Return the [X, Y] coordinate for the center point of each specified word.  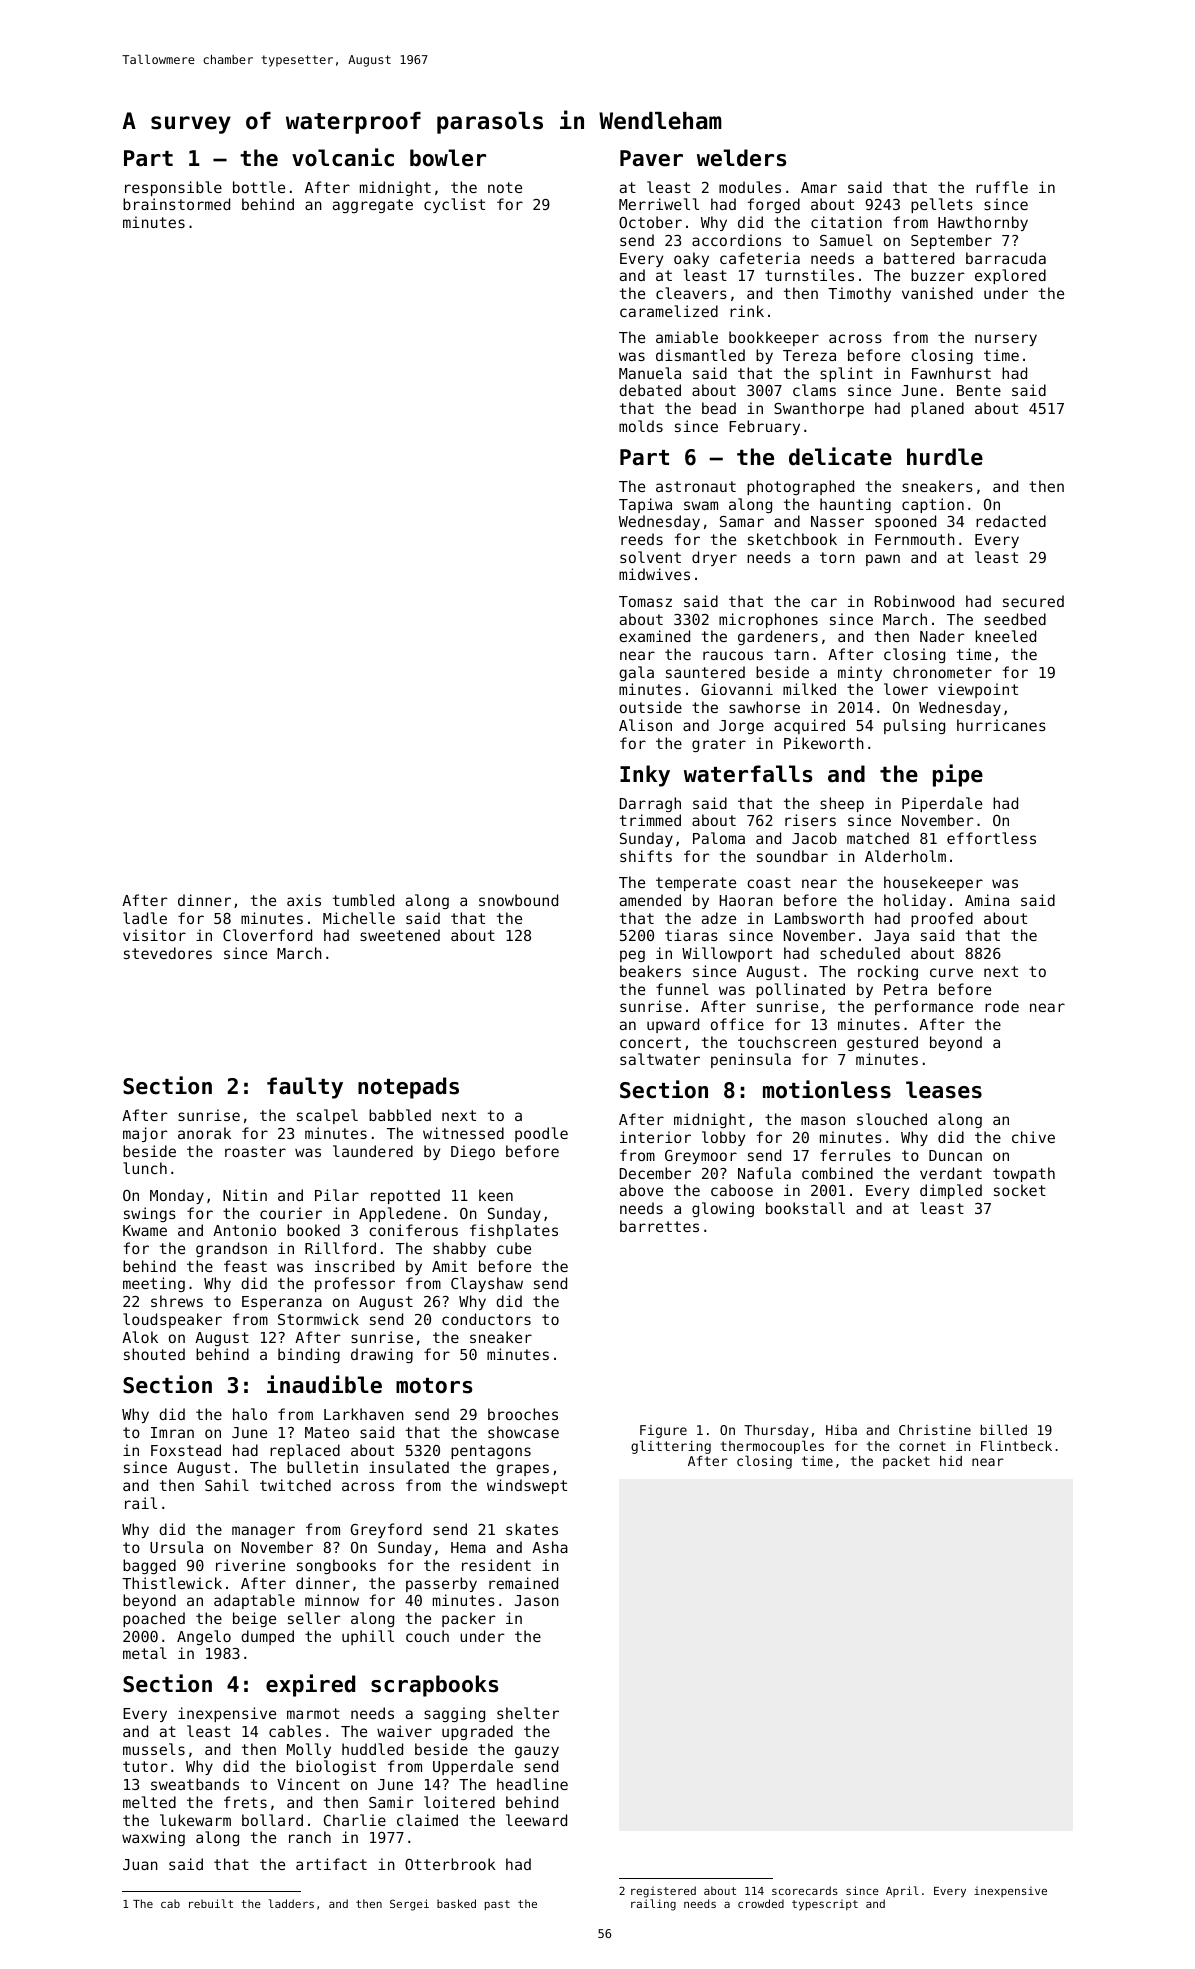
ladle [145, 918]
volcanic [343, 157]
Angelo [204, 1637]
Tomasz [645, 601]
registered [663, 1892]
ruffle [1002, 187]
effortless [991, 838]
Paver [651, 158]
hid [951, 1461]
